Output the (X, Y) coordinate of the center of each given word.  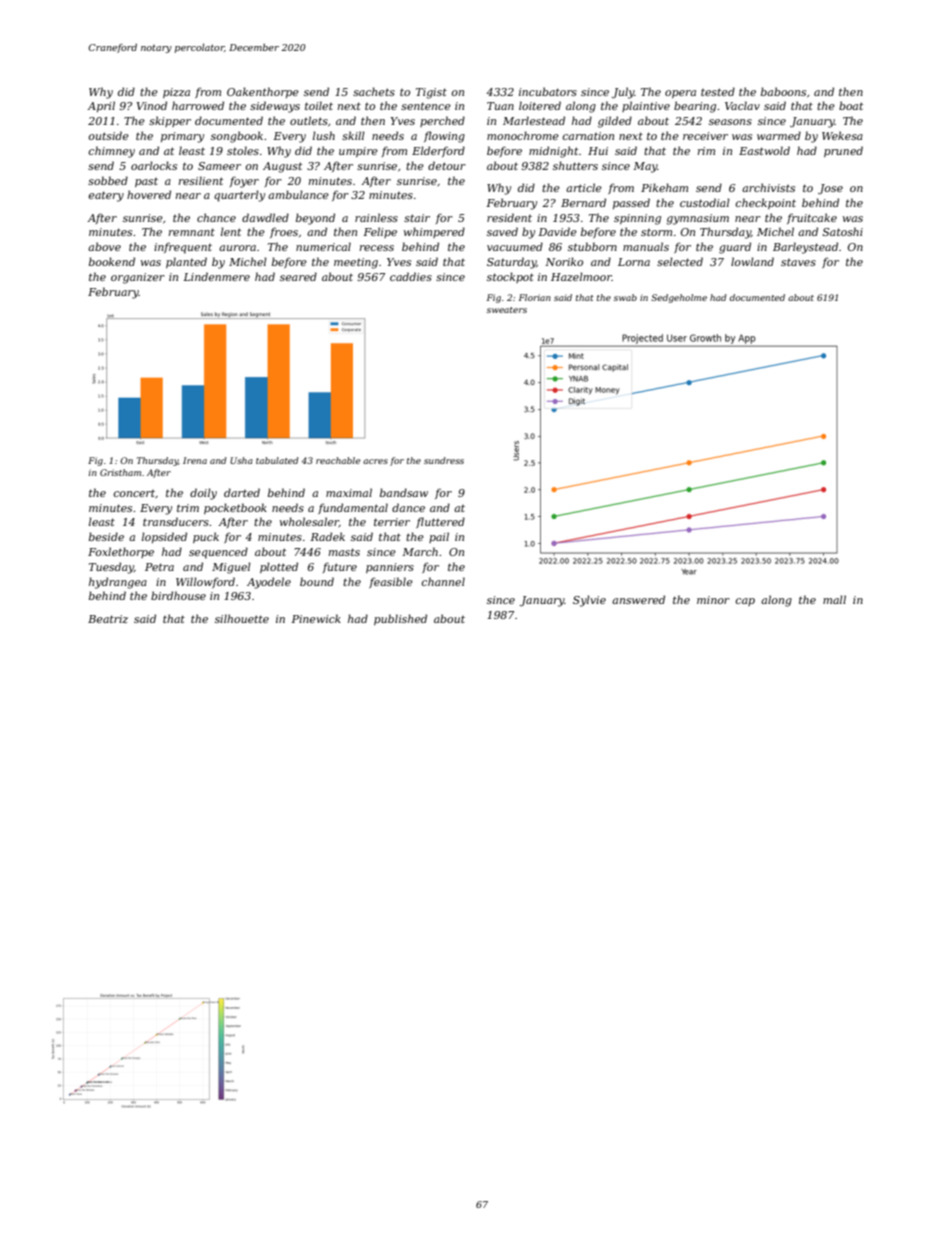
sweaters (507, 310)
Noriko (564, 261)
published (400, 619)
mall (834, 599)
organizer (138, 278)
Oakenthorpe (263, 92)
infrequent (183, 248)
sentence (426, 106)
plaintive (646, 106)
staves (798, 262)
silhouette (242, 618)
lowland (752, 261)
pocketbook (235, 508)
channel (443, 581)
